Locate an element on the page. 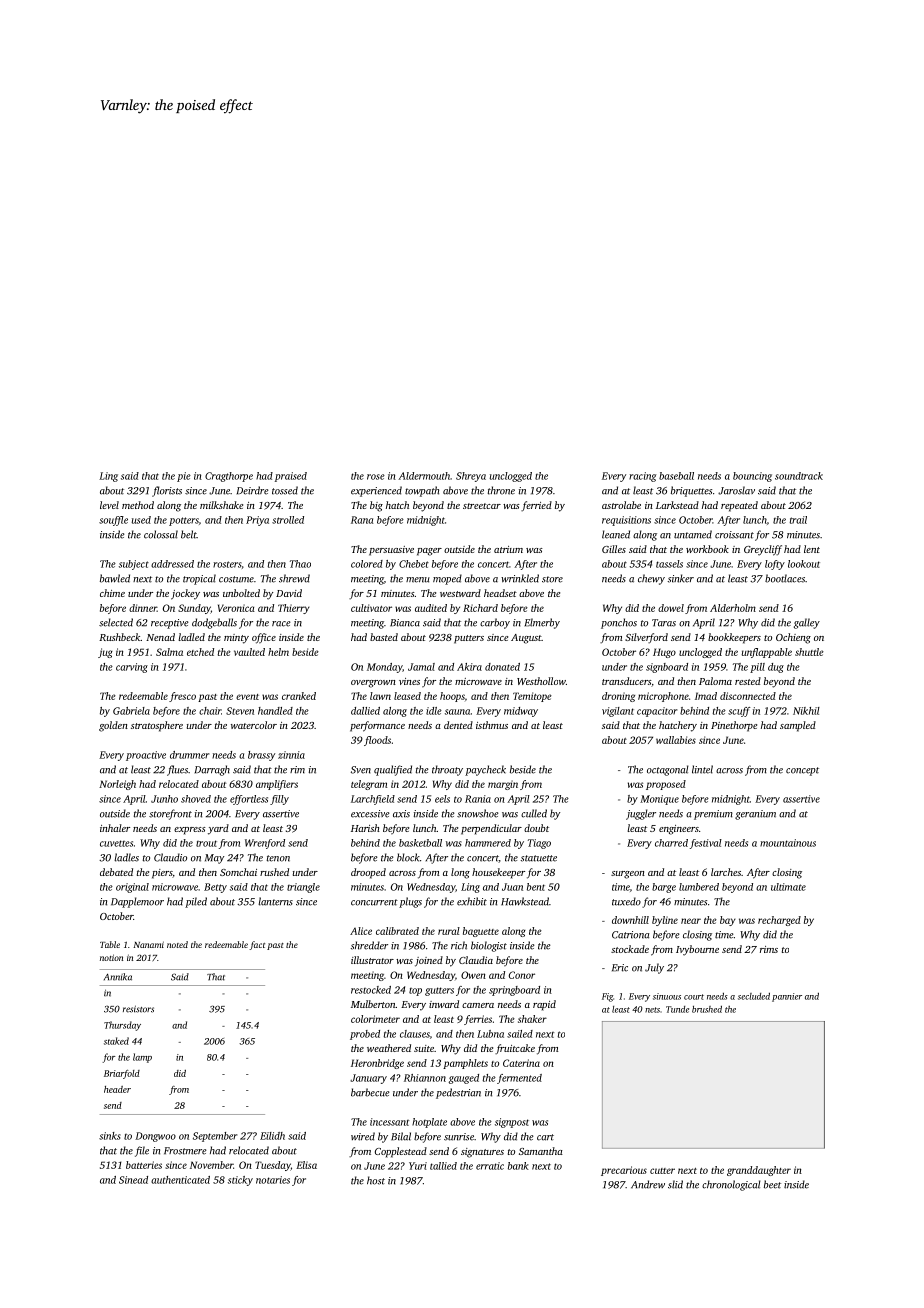 Image resolution: width=924 pixels, height=1308 pixels. florists is located at coordinates (167, 491).
